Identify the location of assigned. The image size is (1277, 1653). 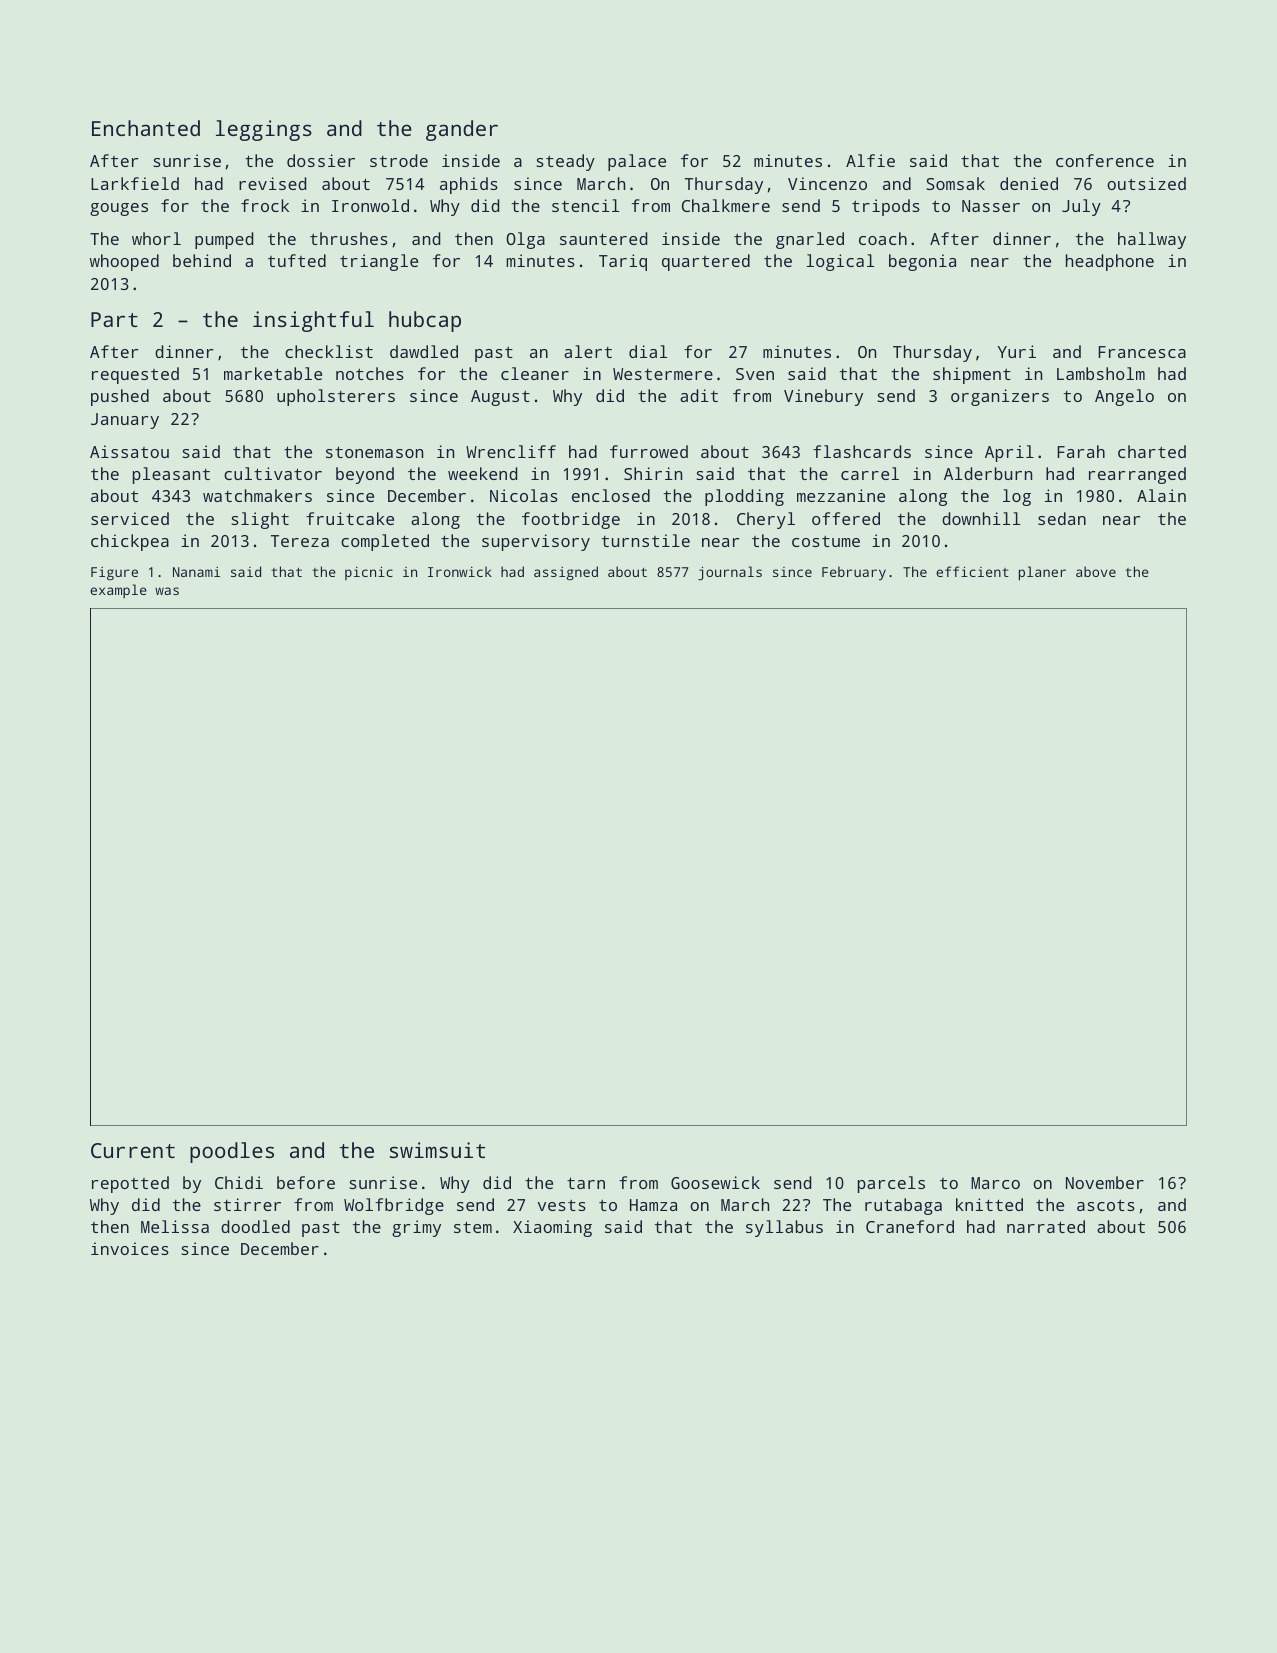
(566, 573).
